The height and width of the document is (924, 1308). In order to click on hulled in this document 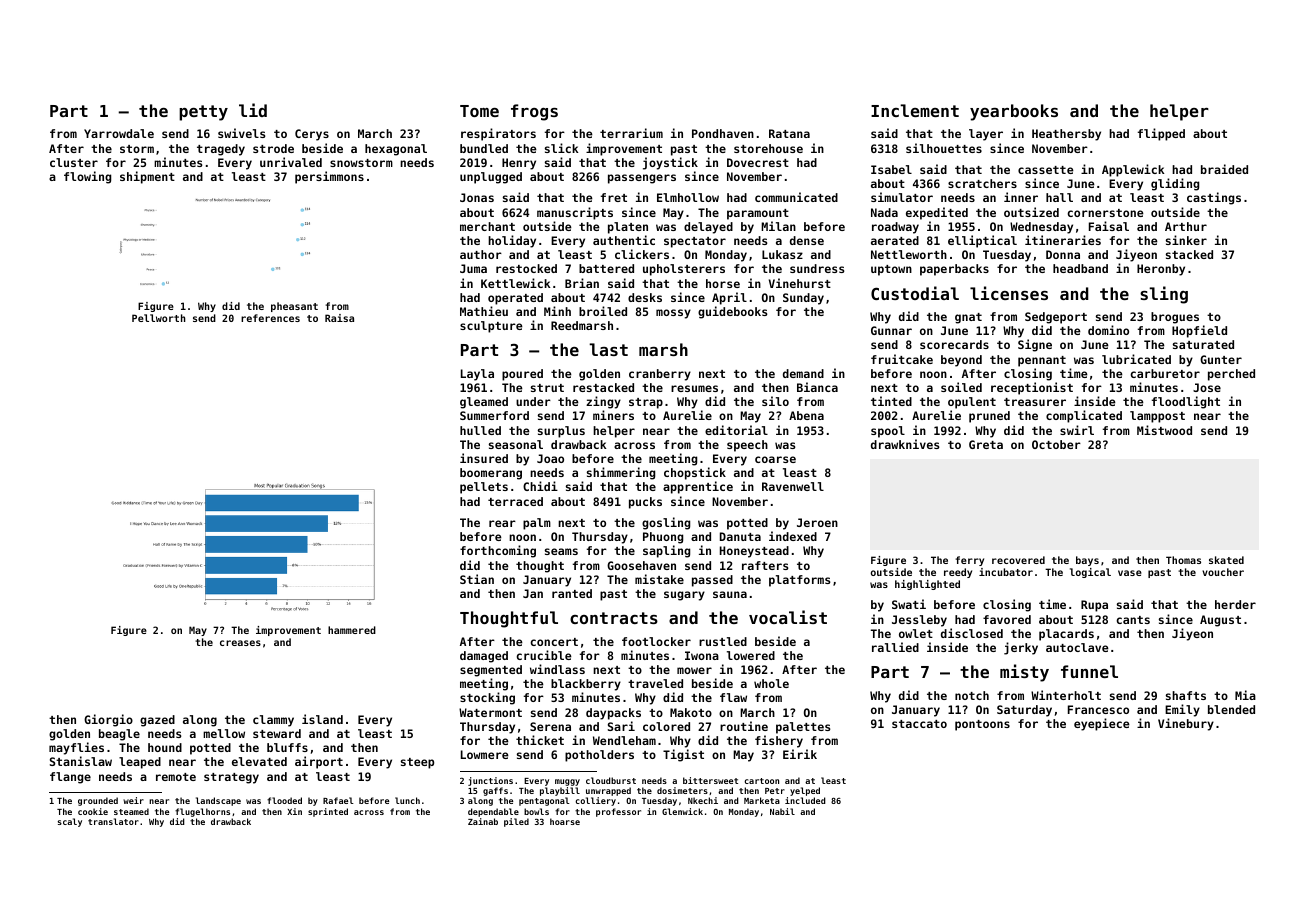, I will do `click(480, 430)`.
